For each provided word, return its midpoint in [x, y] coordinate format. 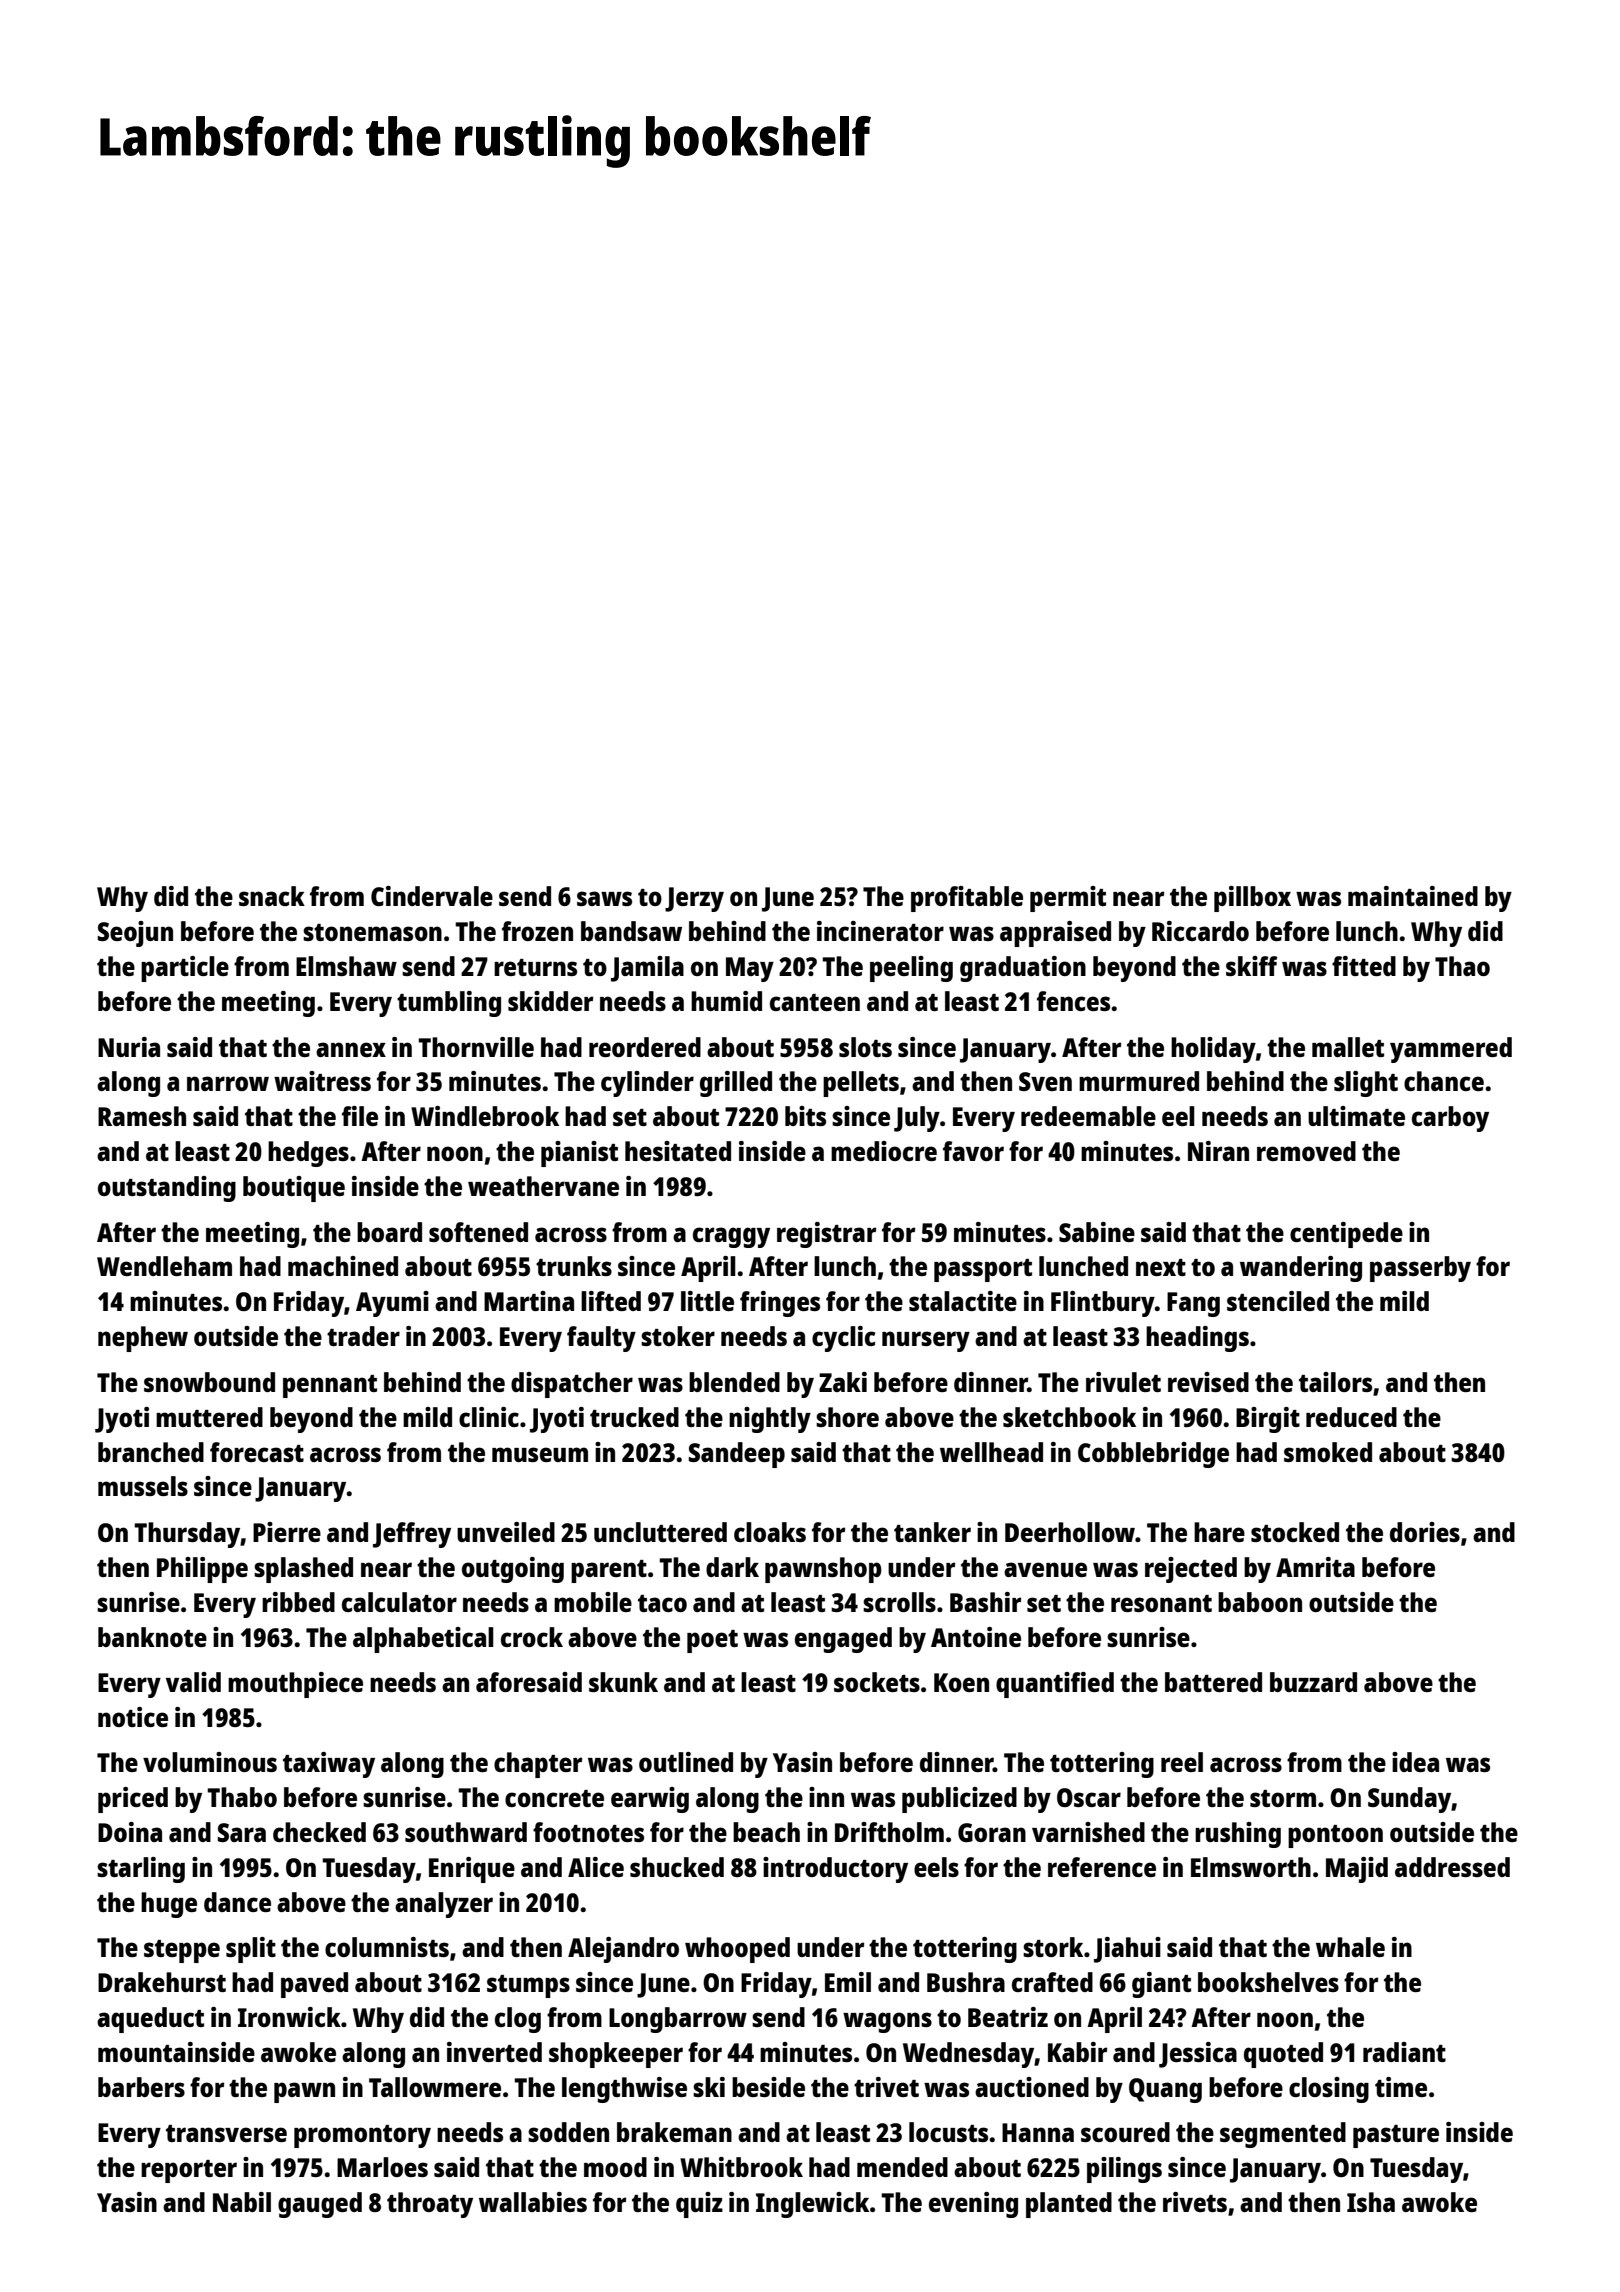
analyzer [444, 1905]
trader [363, 1336]
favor [973, 1151]
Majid [1357, 1870]
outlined [686, 1762]
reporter [189, 2171]
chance [1444, 1081]
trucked [634, 1417]
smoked [1328, 1452]
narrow [228, 1083]
